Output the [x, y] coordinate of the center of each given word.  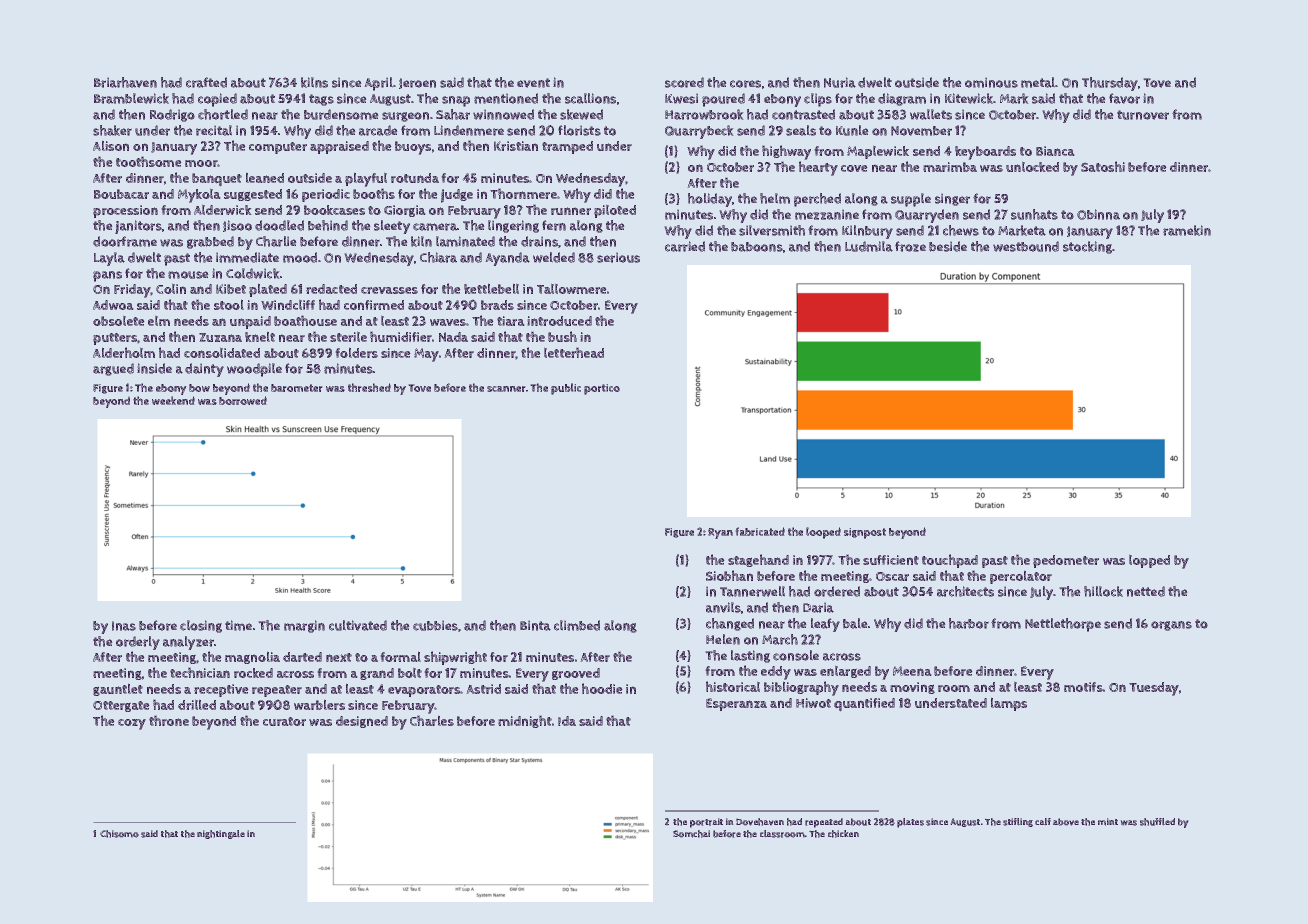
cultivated [358, 625]
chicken [843, 834]
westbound [1026, 246]
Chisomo [119, 834]
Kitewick [969, 98]
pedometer [1066, 561]
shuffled [1157, 822]
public [566, 389]
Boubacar [121, 194]
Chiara [438, 257]
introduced [560, 321]
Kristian [516, 146]
